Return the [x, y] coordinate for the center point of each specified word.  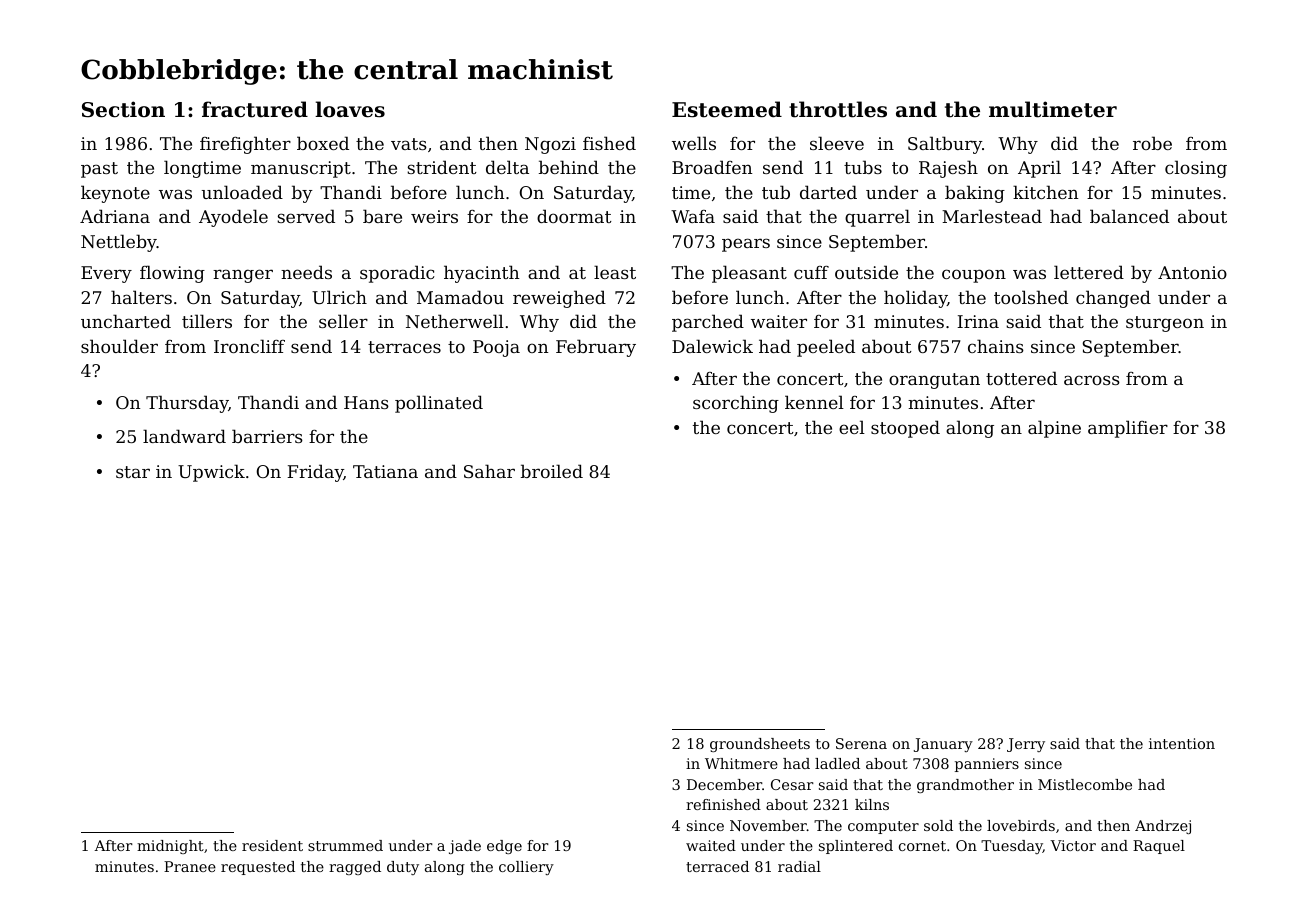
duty [403, 868]
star [133, 472]
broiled [552, 471]
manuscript [301, 169]
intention [1182, 743]
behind [569, 167]
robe [1152, 143]
